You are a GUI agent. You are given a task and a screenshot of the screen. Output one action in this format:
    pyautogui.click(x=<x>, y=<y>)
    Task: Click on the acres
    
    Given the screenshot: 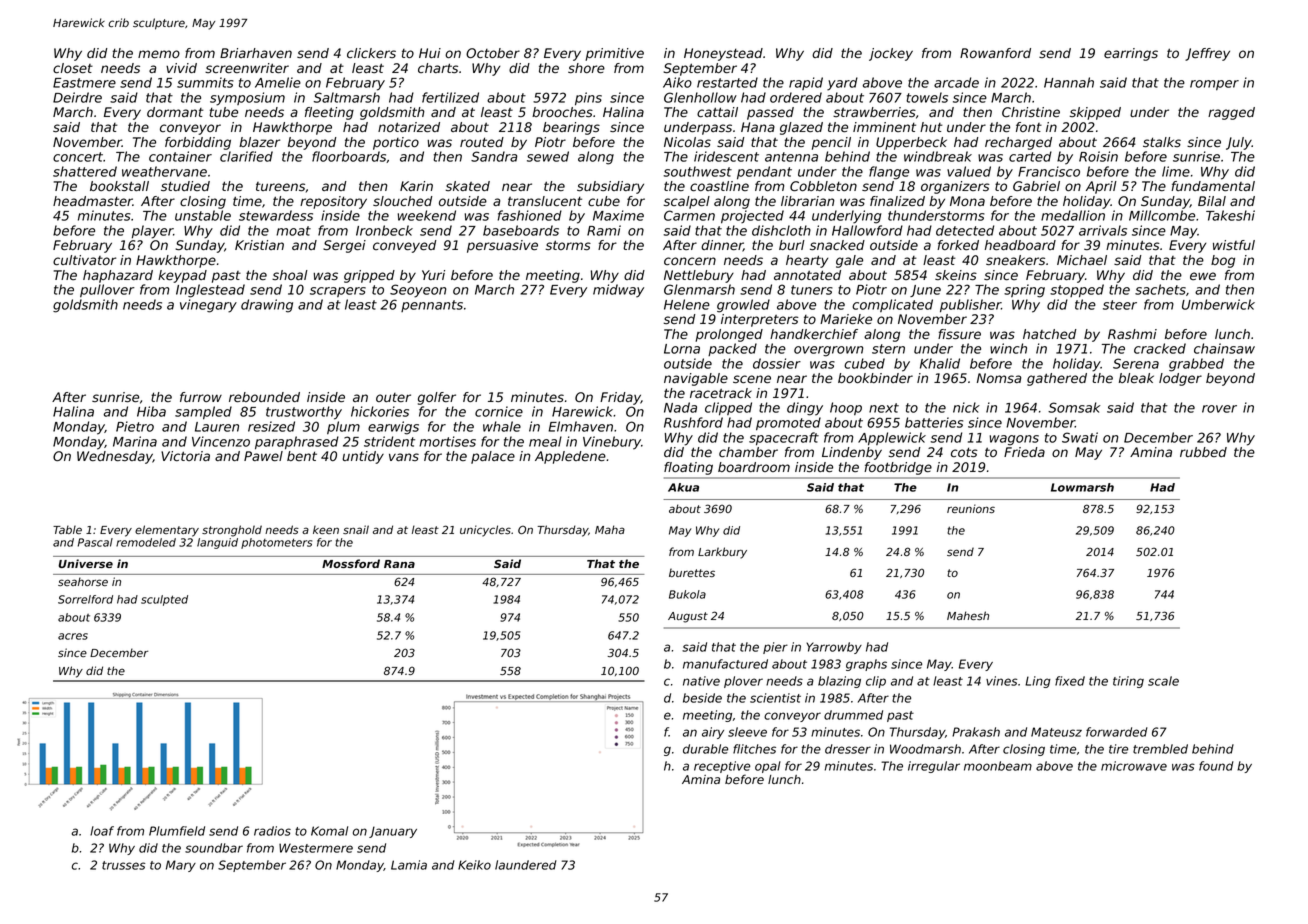 What is the action you would take?
    pyautogui.click(x=73, y=636)
